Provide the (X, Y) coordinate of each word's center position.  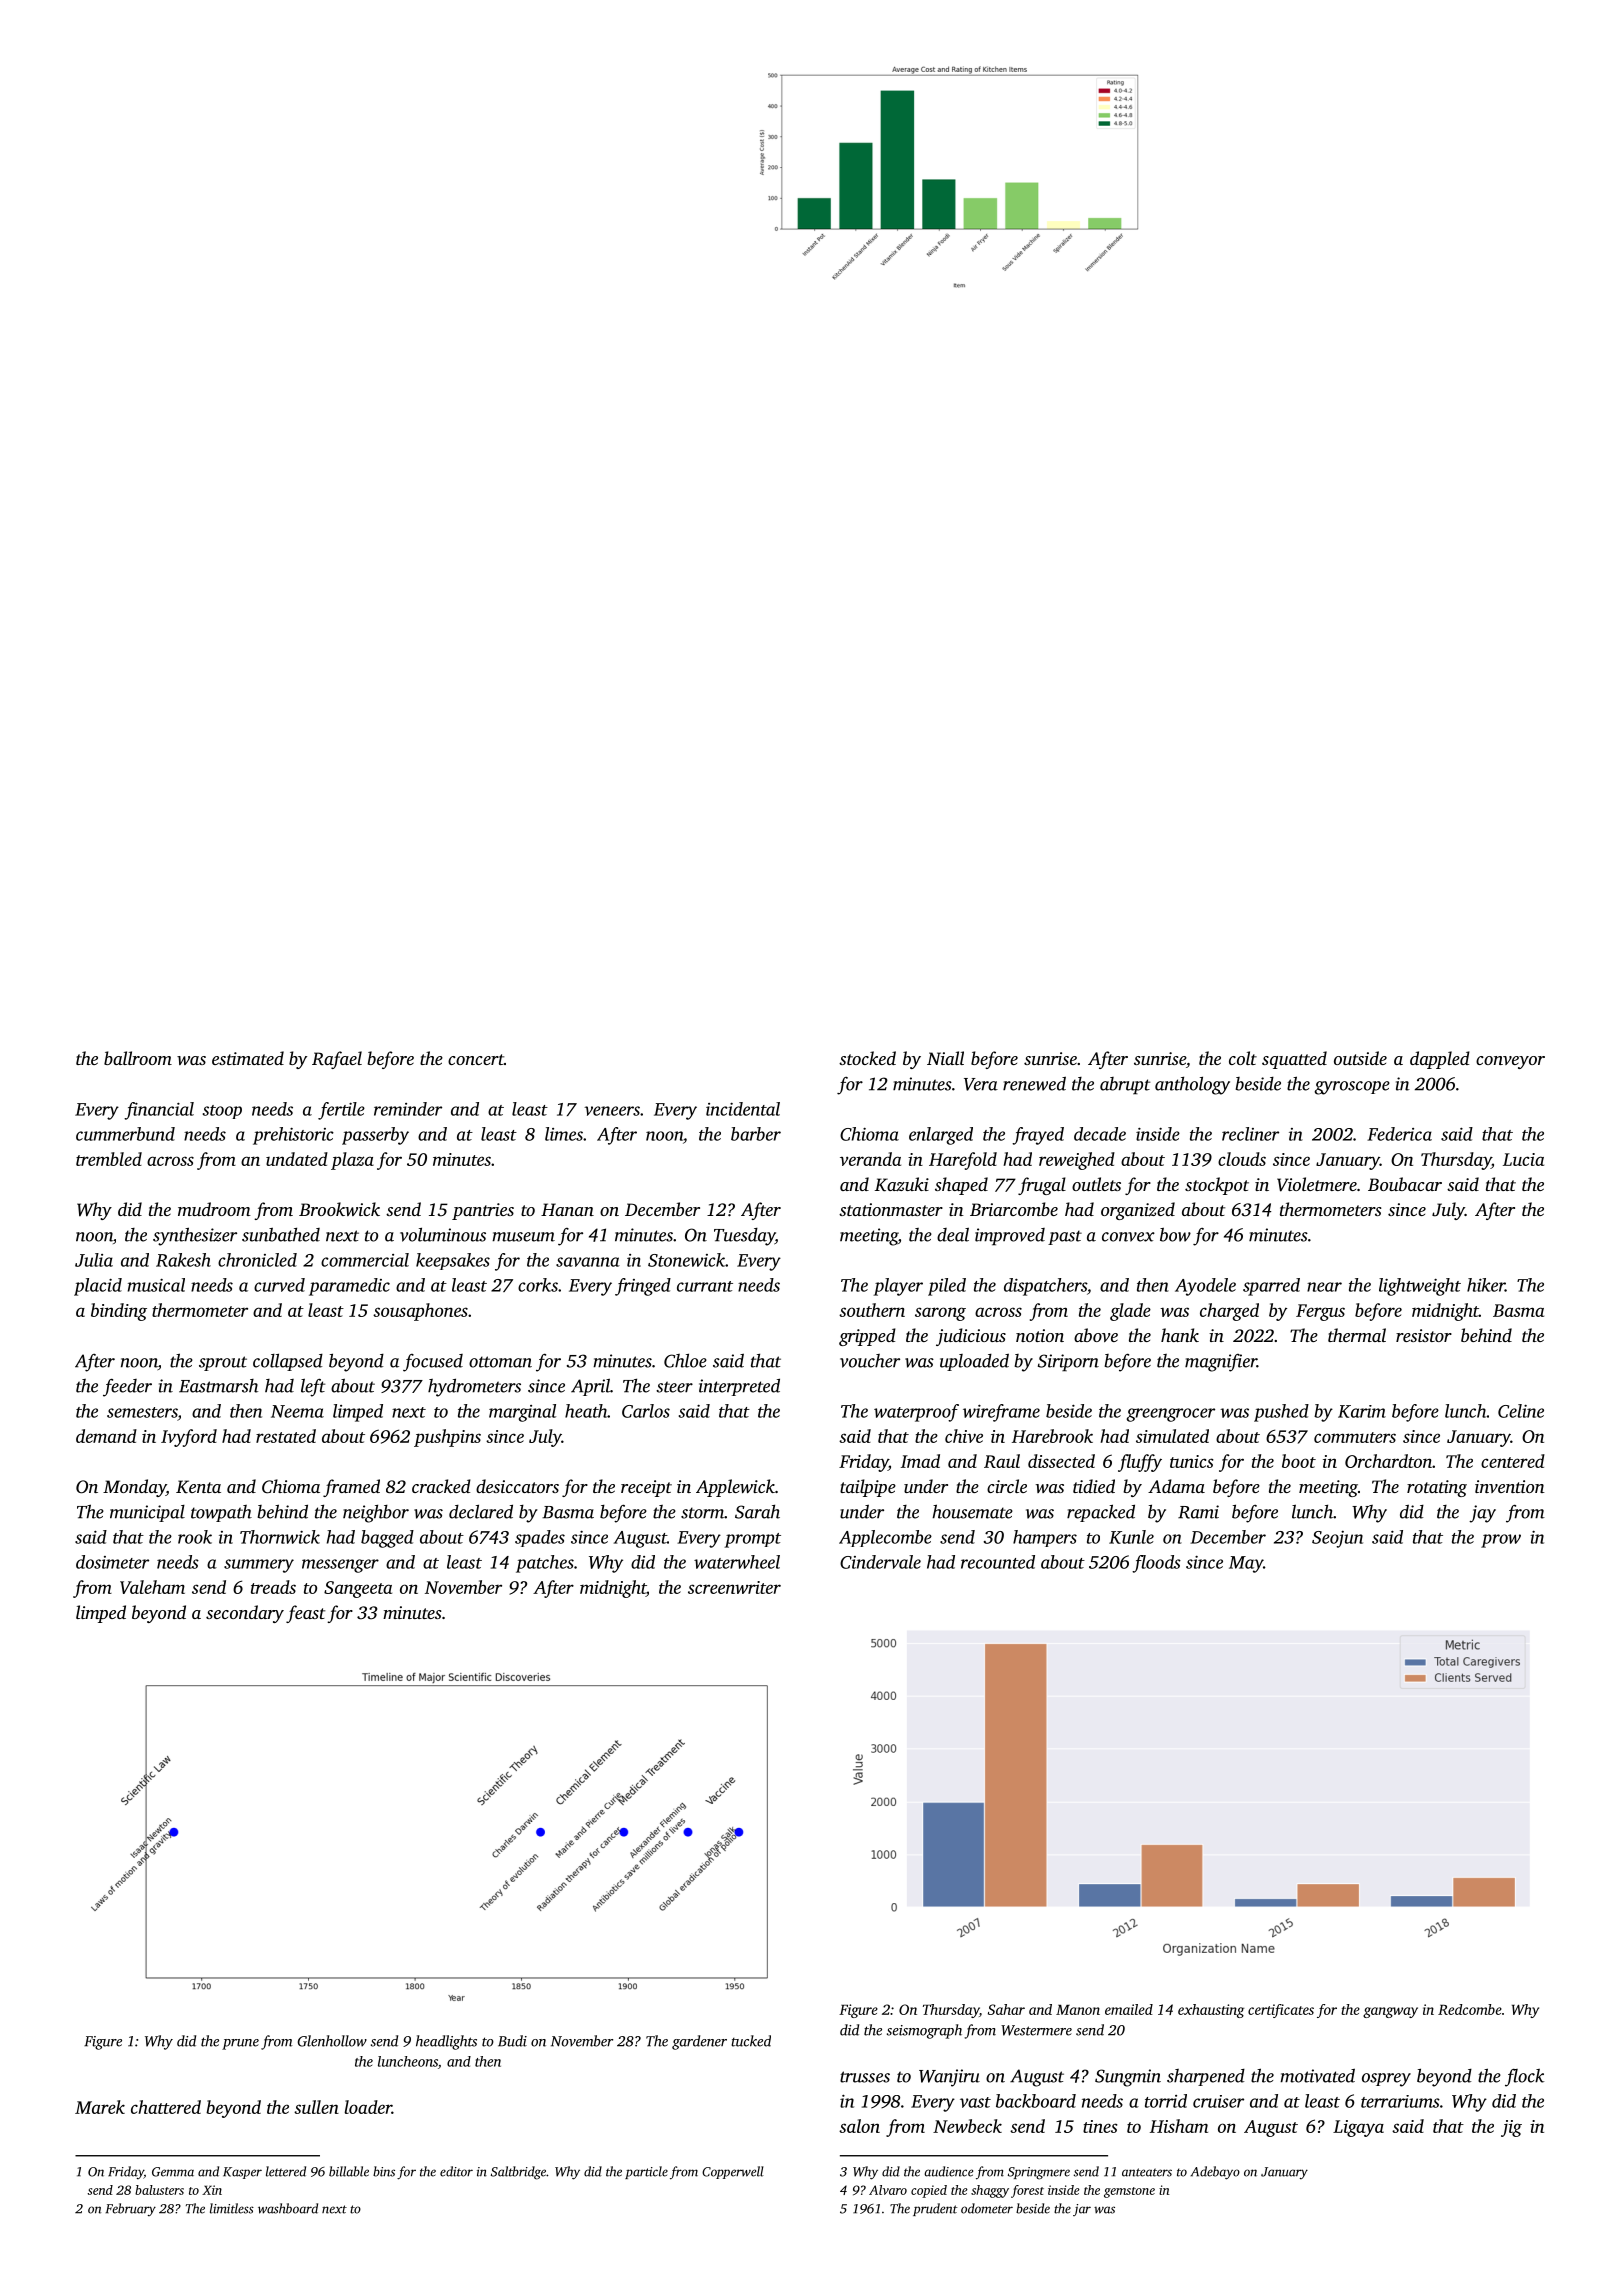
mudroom (214, 1209)
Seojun (1337, 1539)
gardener (699, 2042)
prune (240, 2044)
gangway (1390, 2012)
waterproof (916, 1413)
